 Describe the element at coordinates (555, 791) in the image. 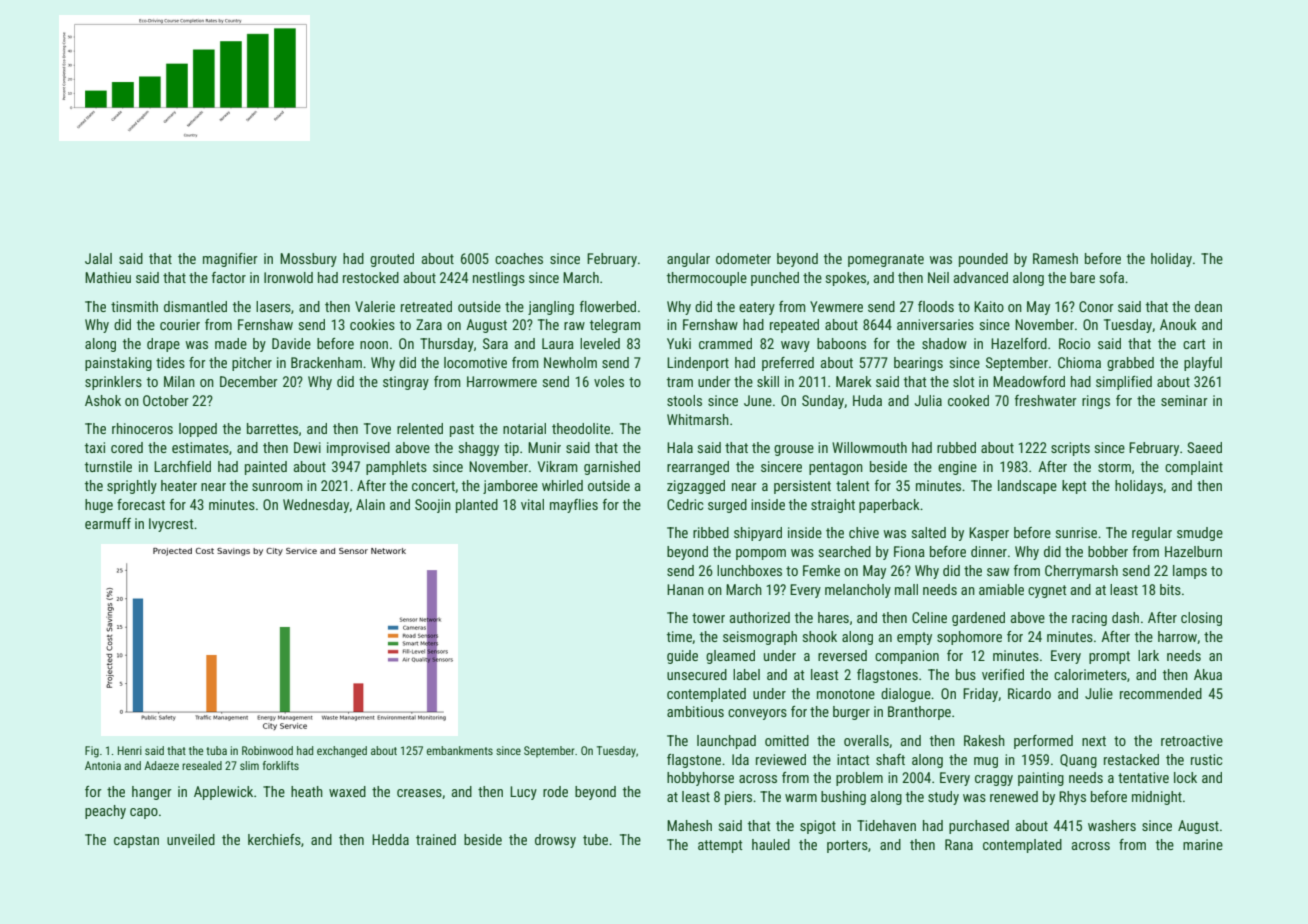

I see `rode` at that location.
